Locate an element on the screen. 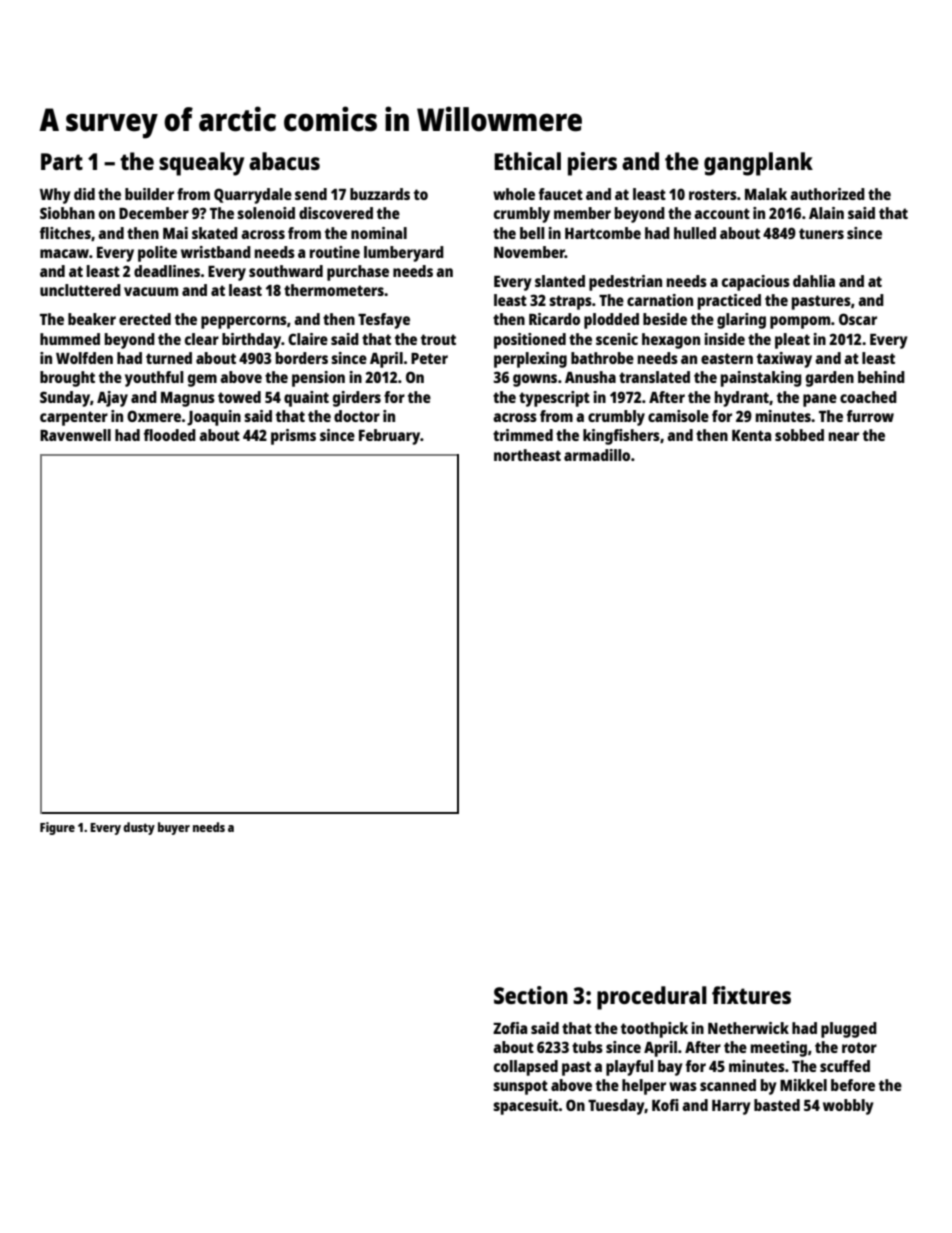 The height and width of the screenshot is (1233, 952). sunspot is located at coordinates (520, 1087).
